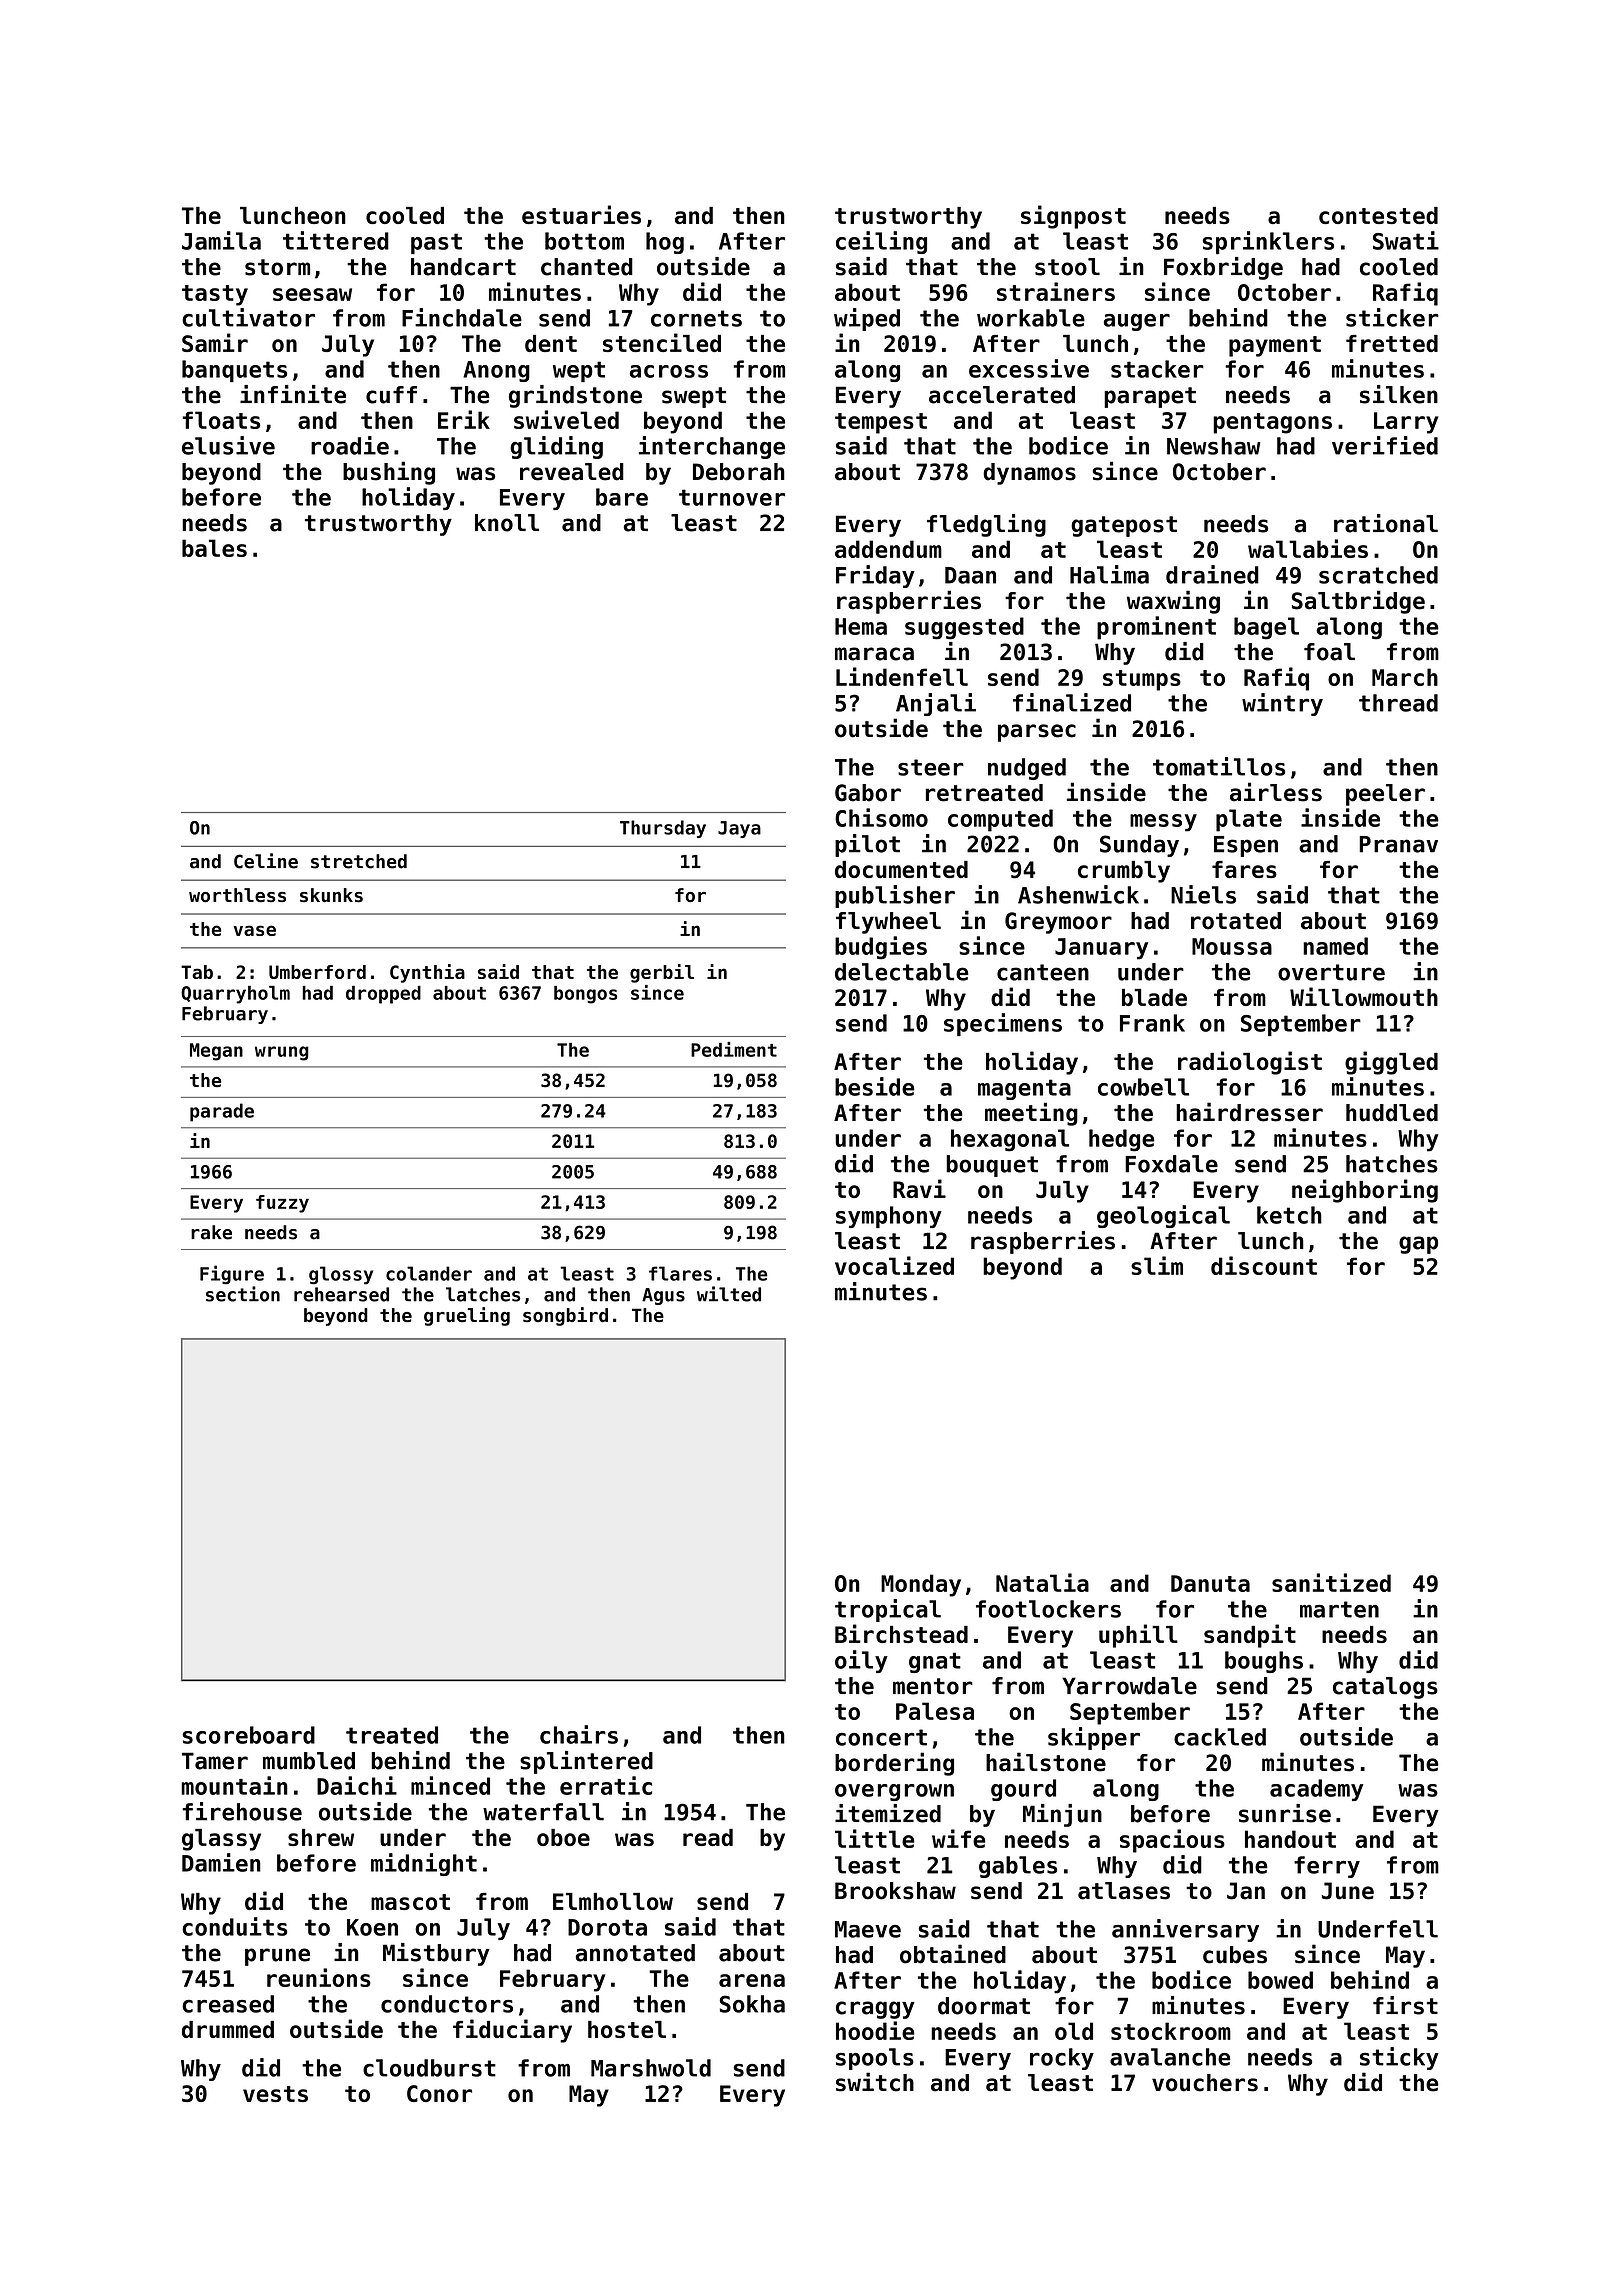  What do you see at coordinates (895, 896) in the document?
I see `publisher` at bounding box center [895, 896].
